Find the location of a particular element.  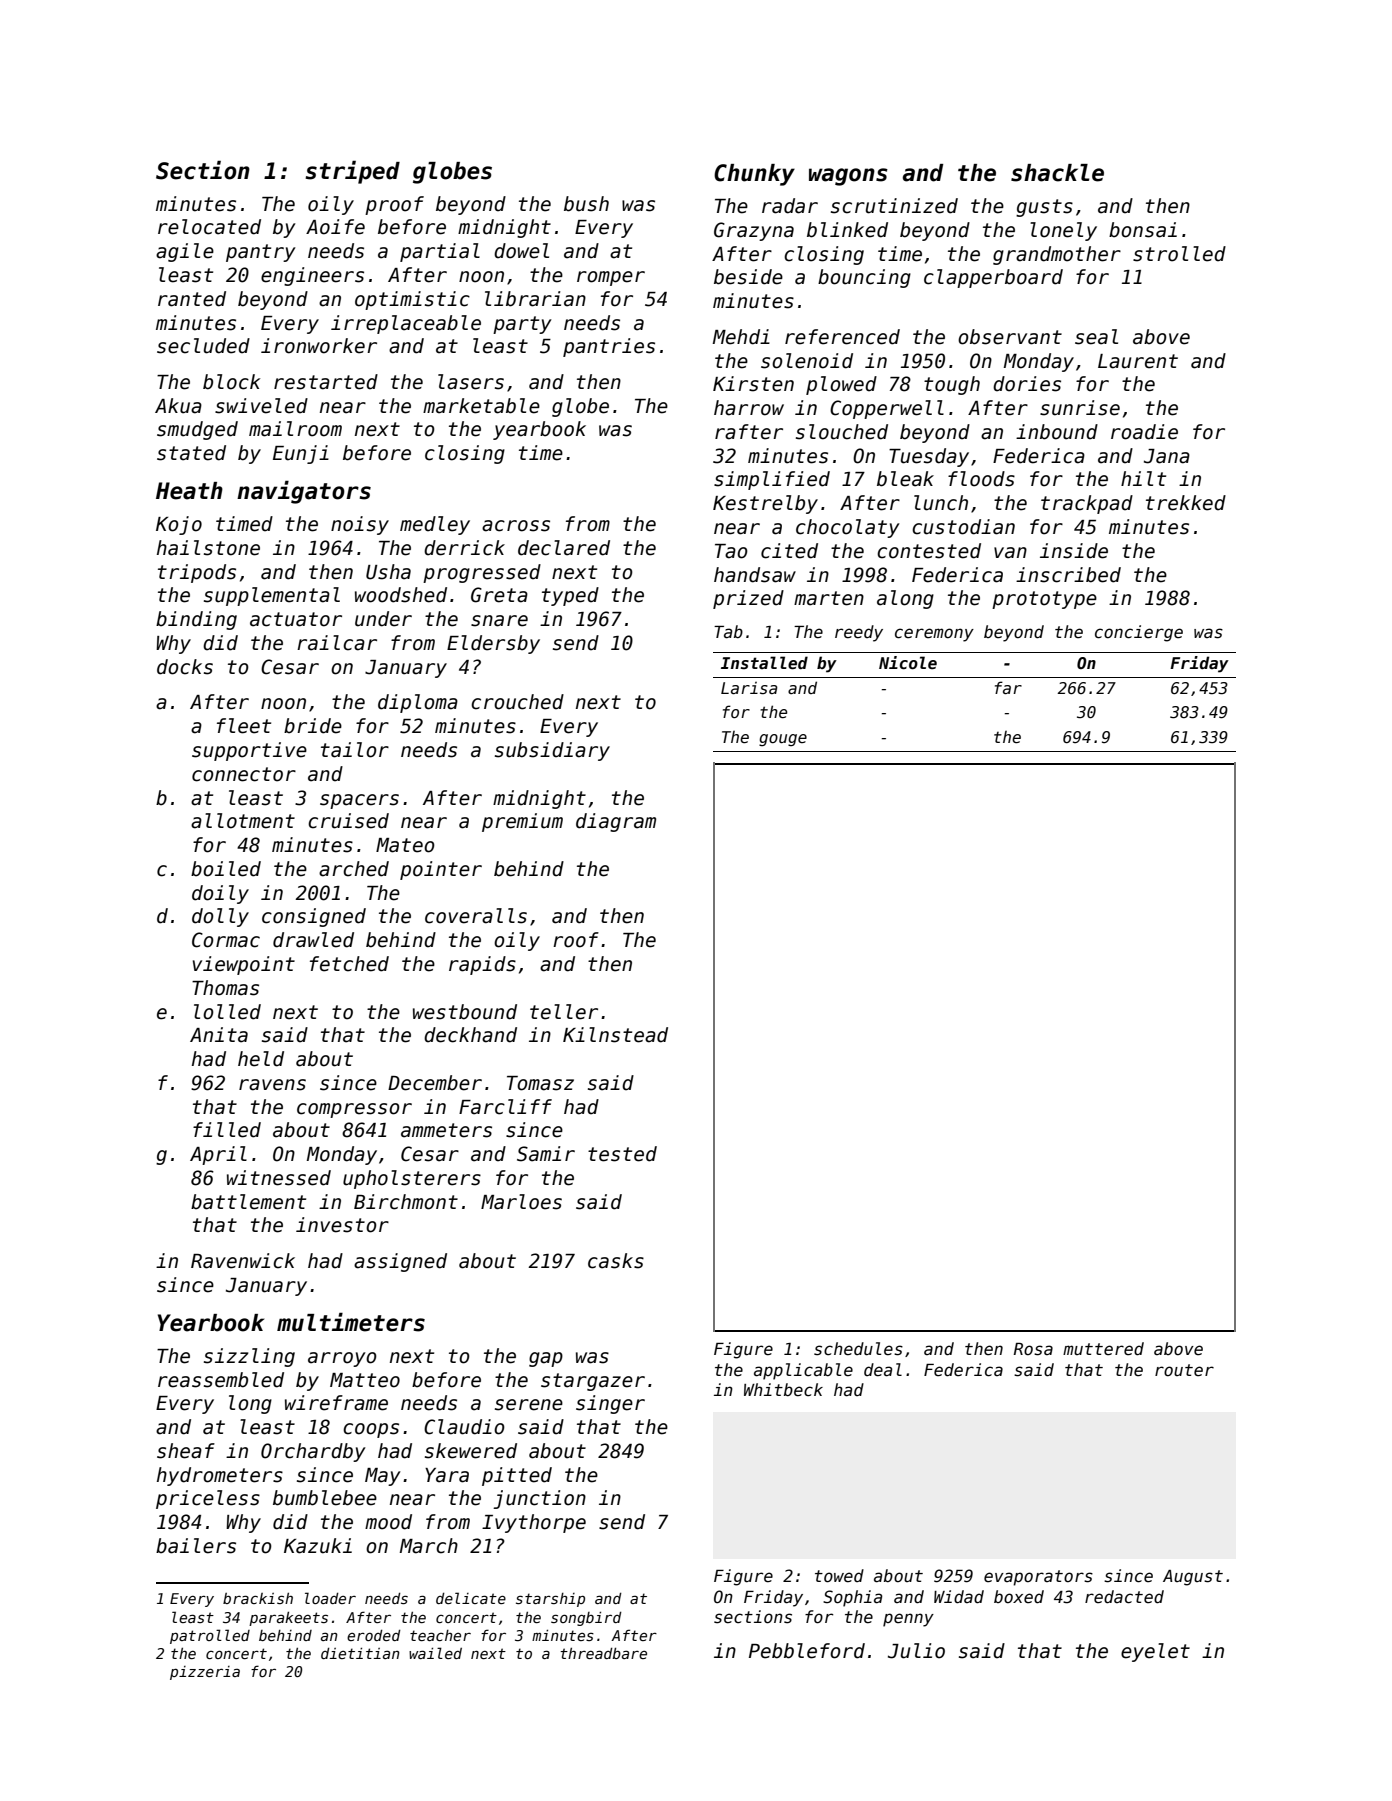

wailed is located at coordinates (435, 1653).
